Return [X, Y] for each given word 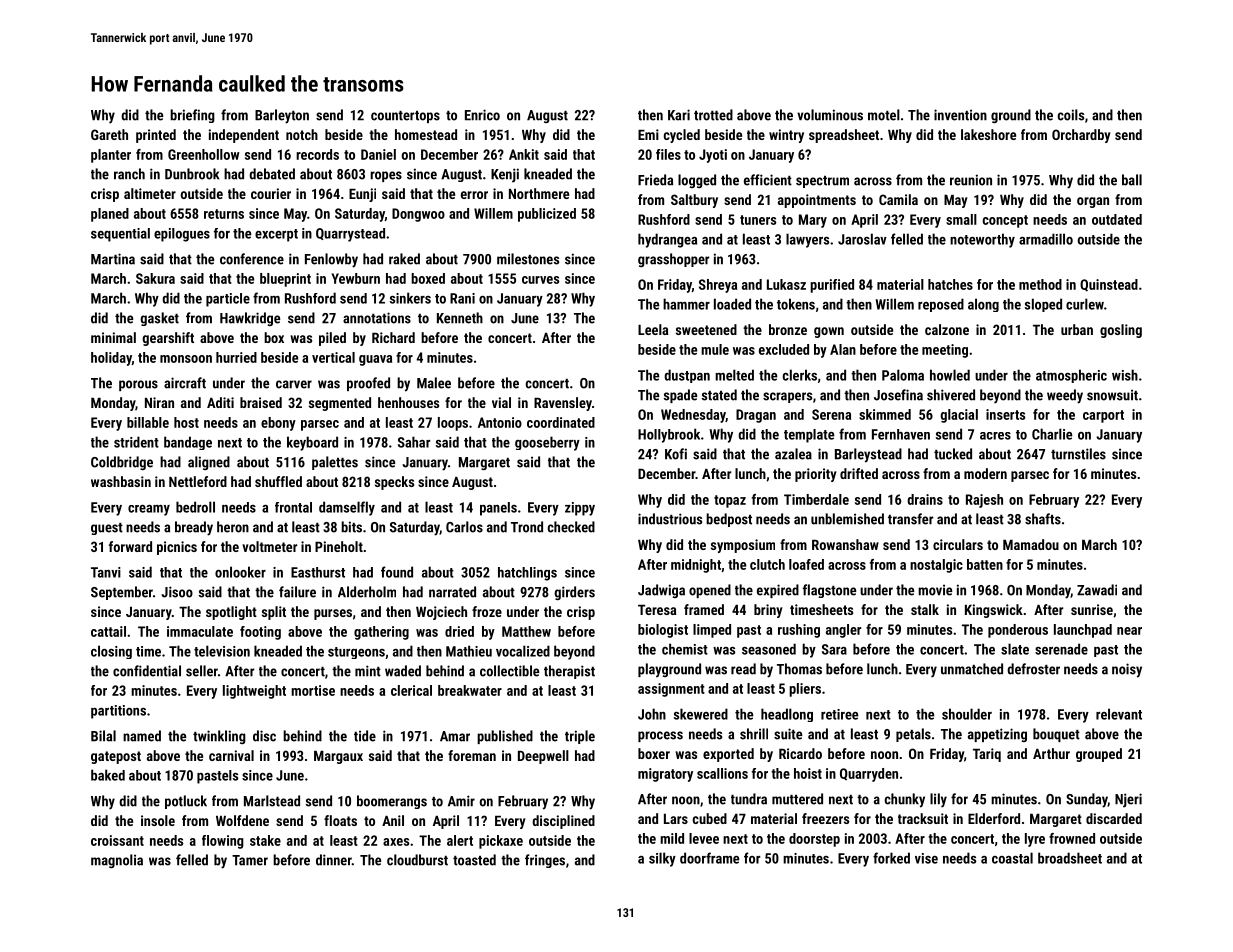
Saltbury [694, 201]
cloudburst [417, 860]
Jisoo [177, 592]
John [652, 714]
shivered [951, 395]
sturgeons [356, 653]
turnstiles [1078, 454]
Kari [679, 115]
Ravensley [563, 404]
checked [571, 527]
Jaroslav [862, 239]
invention [960, 115]
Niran [159, 402]
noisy [1127, 670]
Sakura [155, 278]
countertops [405, 117]
